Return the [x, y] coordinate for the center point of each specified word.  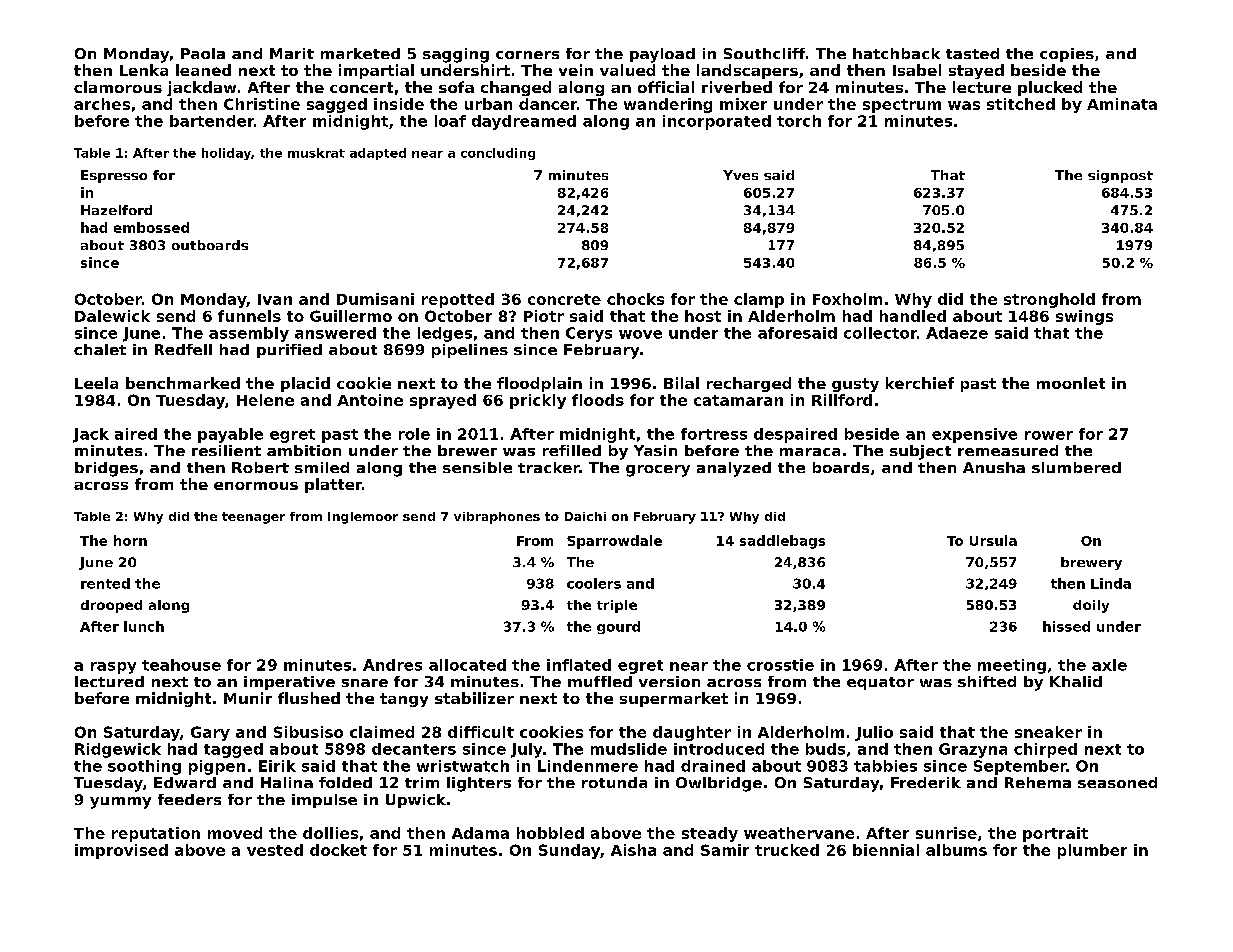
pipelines [470, 351]
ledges [445, 334]
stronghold [1049, 300]
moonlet [1071, 383]
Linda [1111, 583]
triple [617, 606]
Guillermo [351, 316]
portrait [1055, 834]
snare [365, 683]
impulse [324, 801]
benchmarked [183, 383]
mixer [743, 104]
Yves [740, 175]
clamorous [118, 87]
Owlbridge [719, 784]
